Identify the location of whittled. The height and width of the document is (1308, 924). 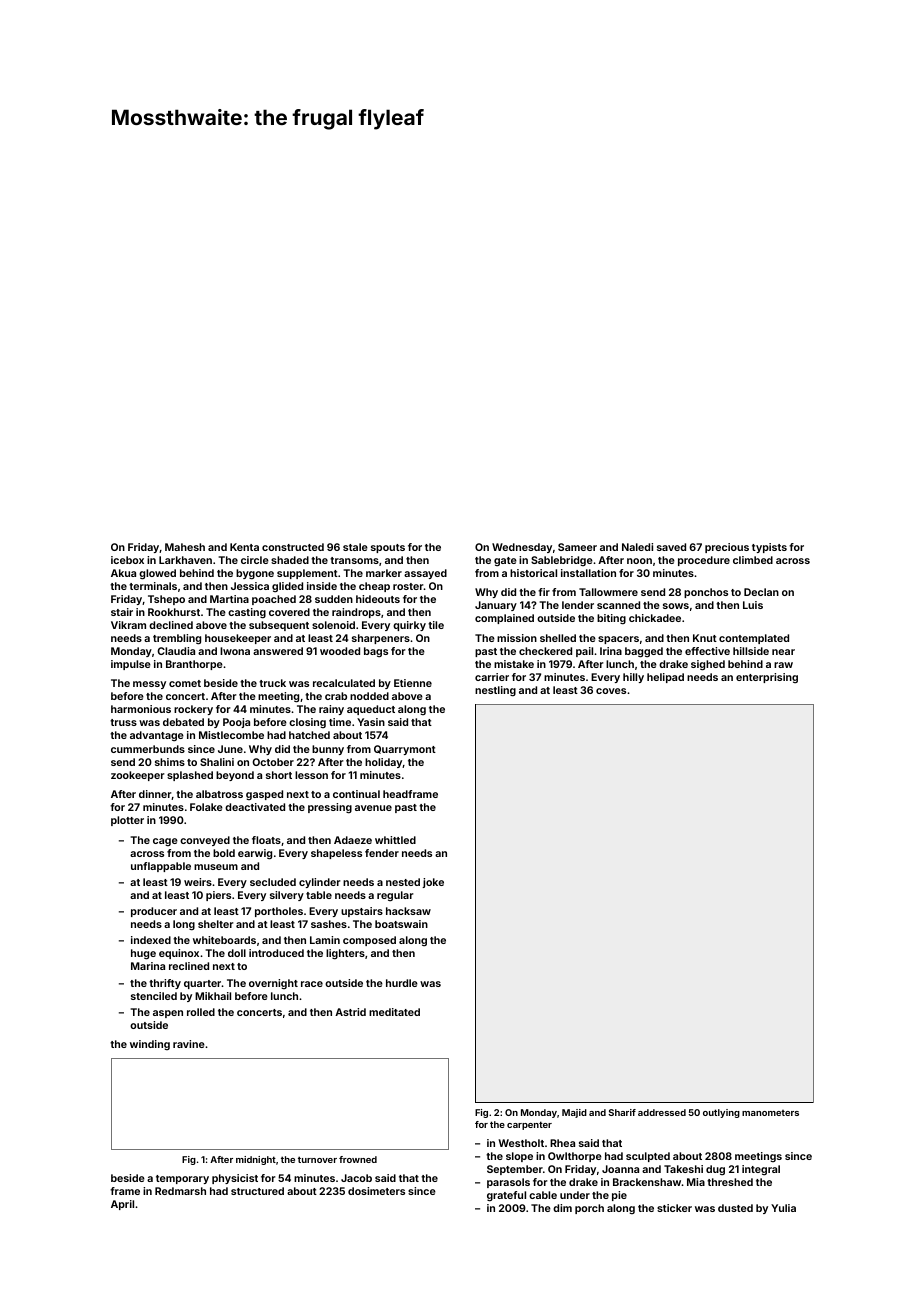
(395, 840).
